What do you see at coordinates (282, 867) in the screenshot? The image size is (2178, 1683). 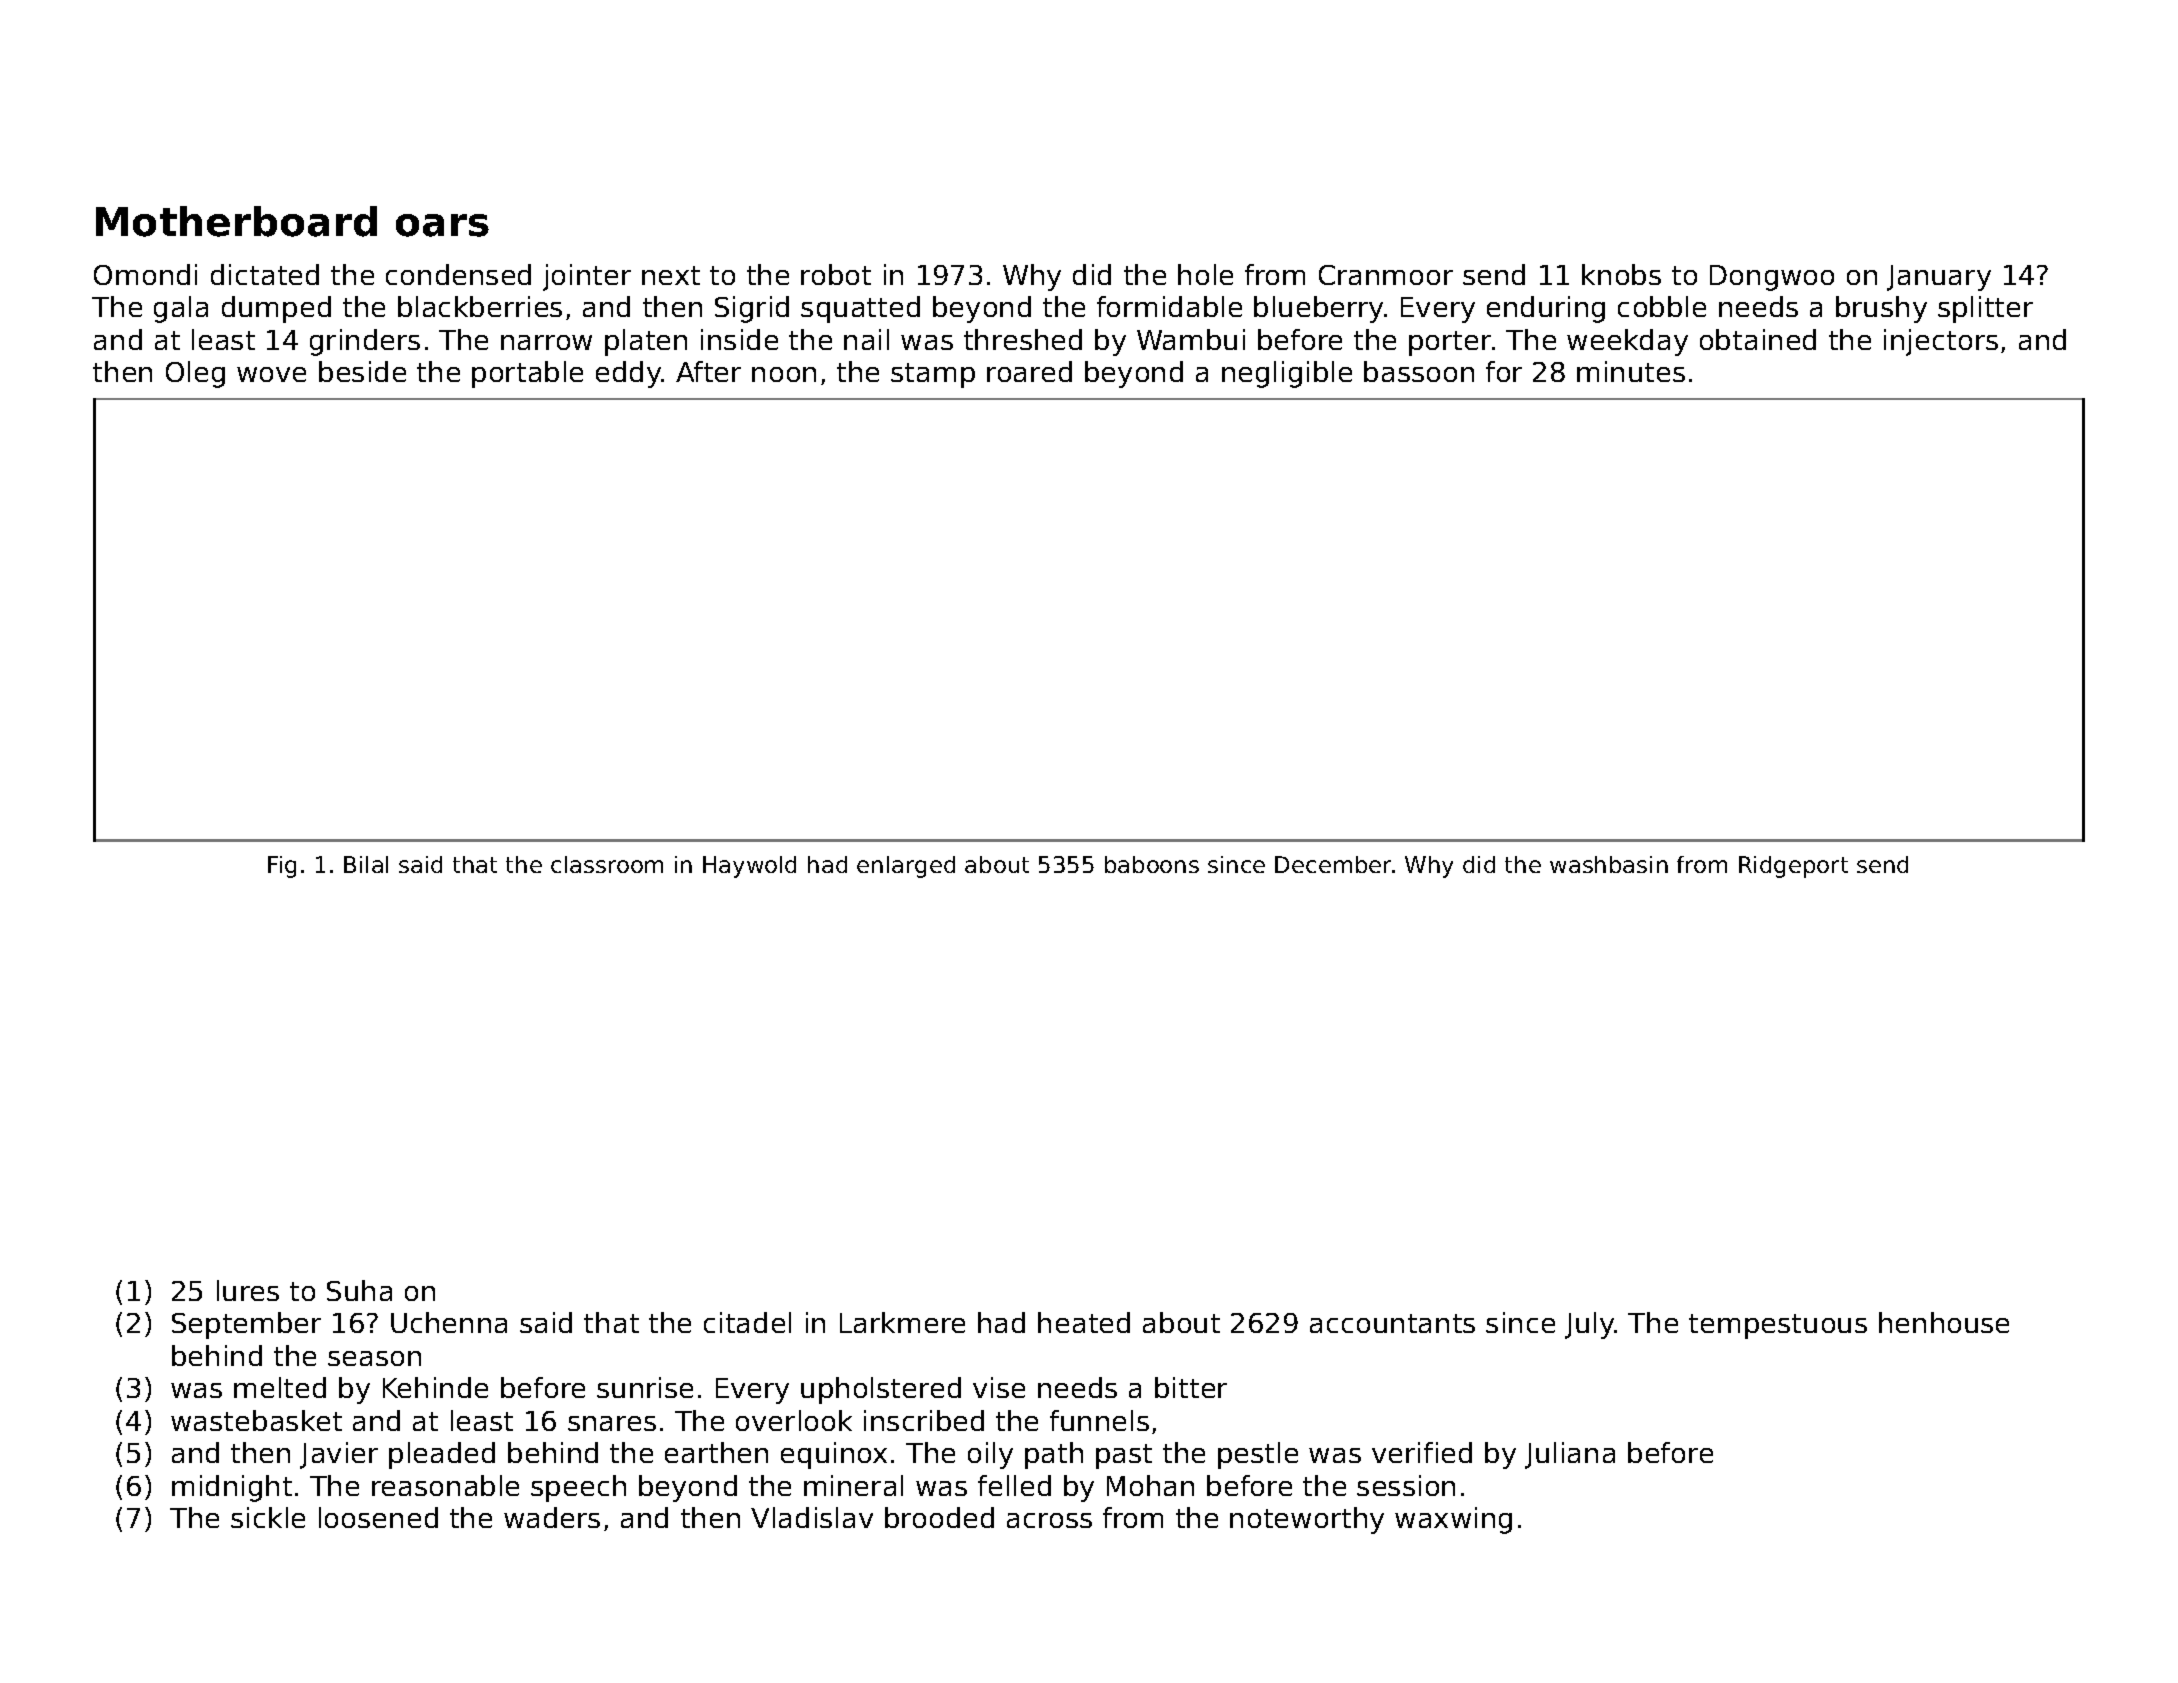 I see `Fig` at bounding box center [282, 867].
